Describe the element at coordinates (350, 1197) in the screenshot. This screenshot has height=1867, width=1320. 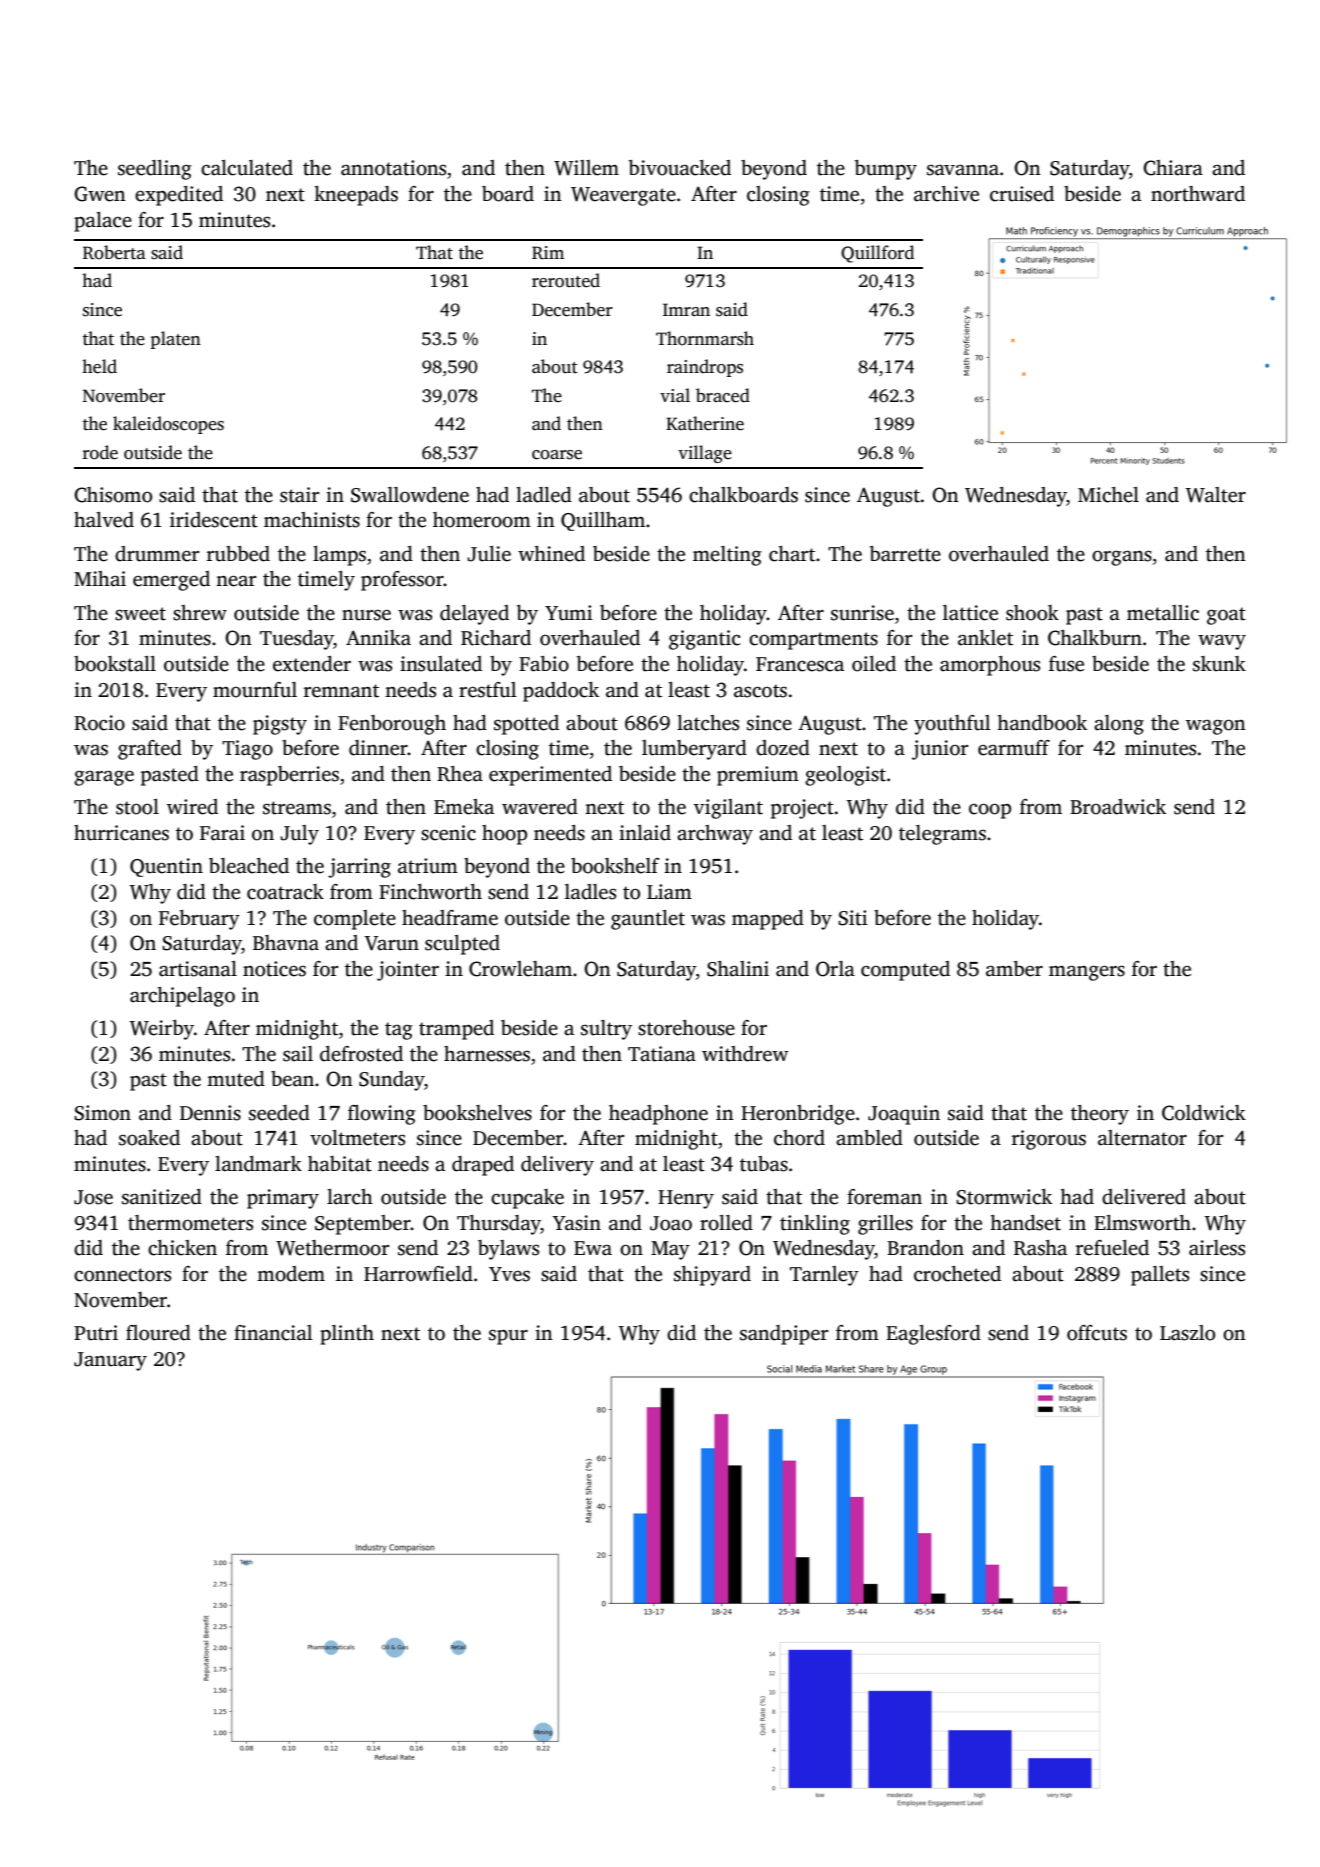
I see `larch` at that location.
